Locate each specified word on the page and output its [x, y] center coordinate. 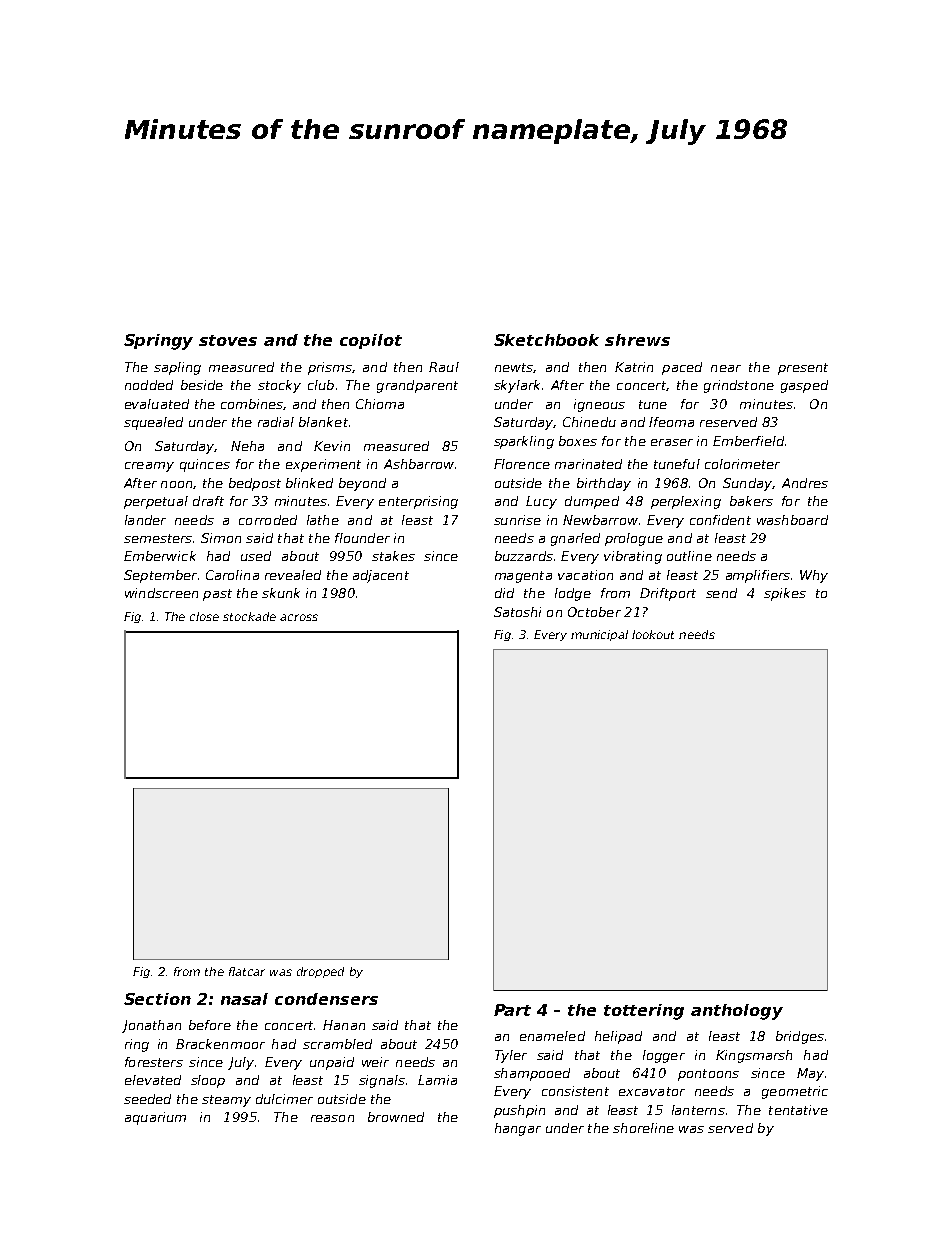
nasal [244, 999]
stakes [393, 556]
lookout [653, 634]
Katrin [634, 367]
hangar [518, 1129]
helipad [618, 1037]
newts [514, 367]
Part [512, 1010]
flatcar [247, 971]
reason [332, 1118]
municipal [599, 635]
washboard [792, 520]
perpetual [156, 502]
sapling [177, 368]
